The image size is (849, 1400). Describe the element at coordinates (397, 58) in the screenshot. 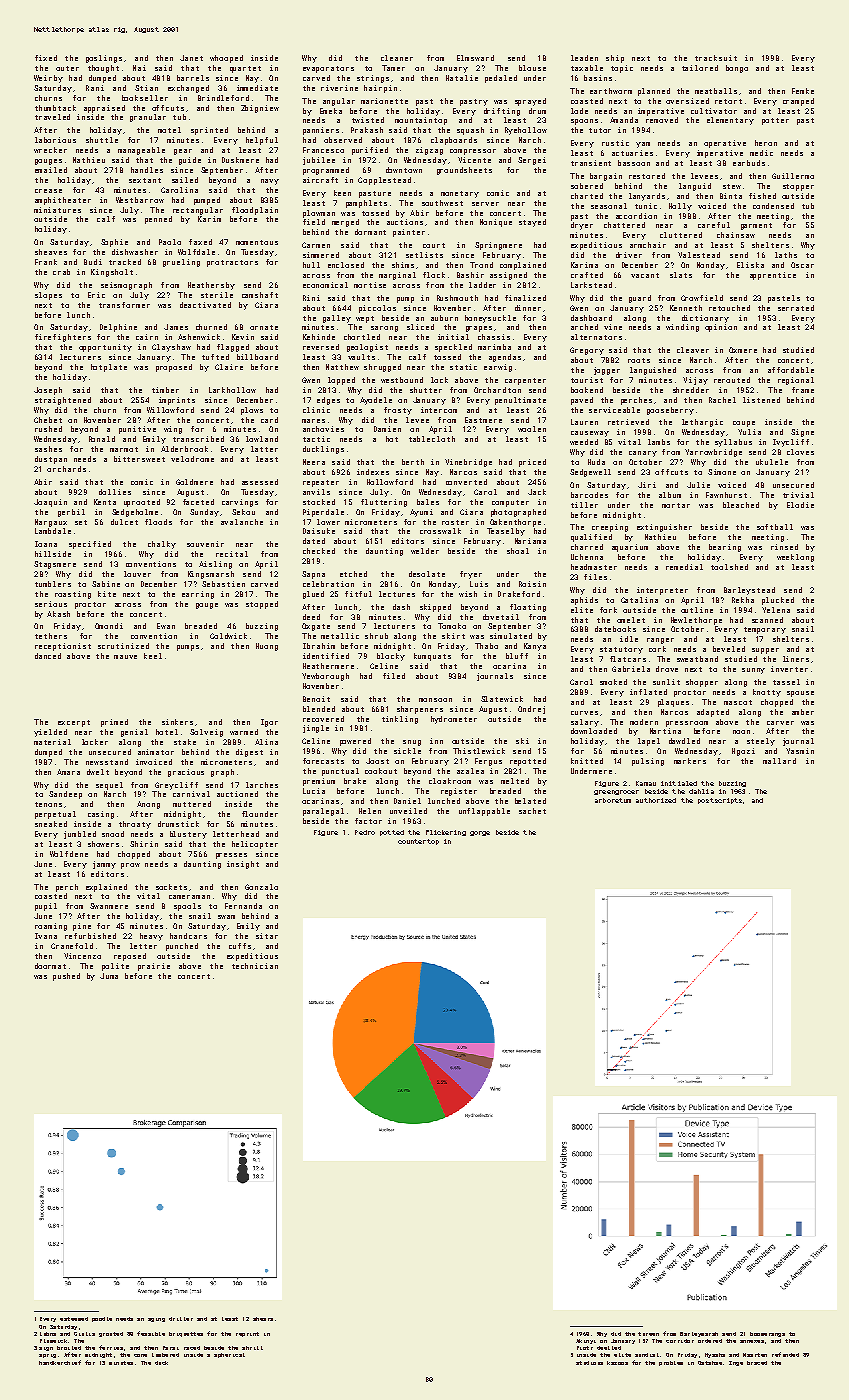

I see `cleaner` at that location.
